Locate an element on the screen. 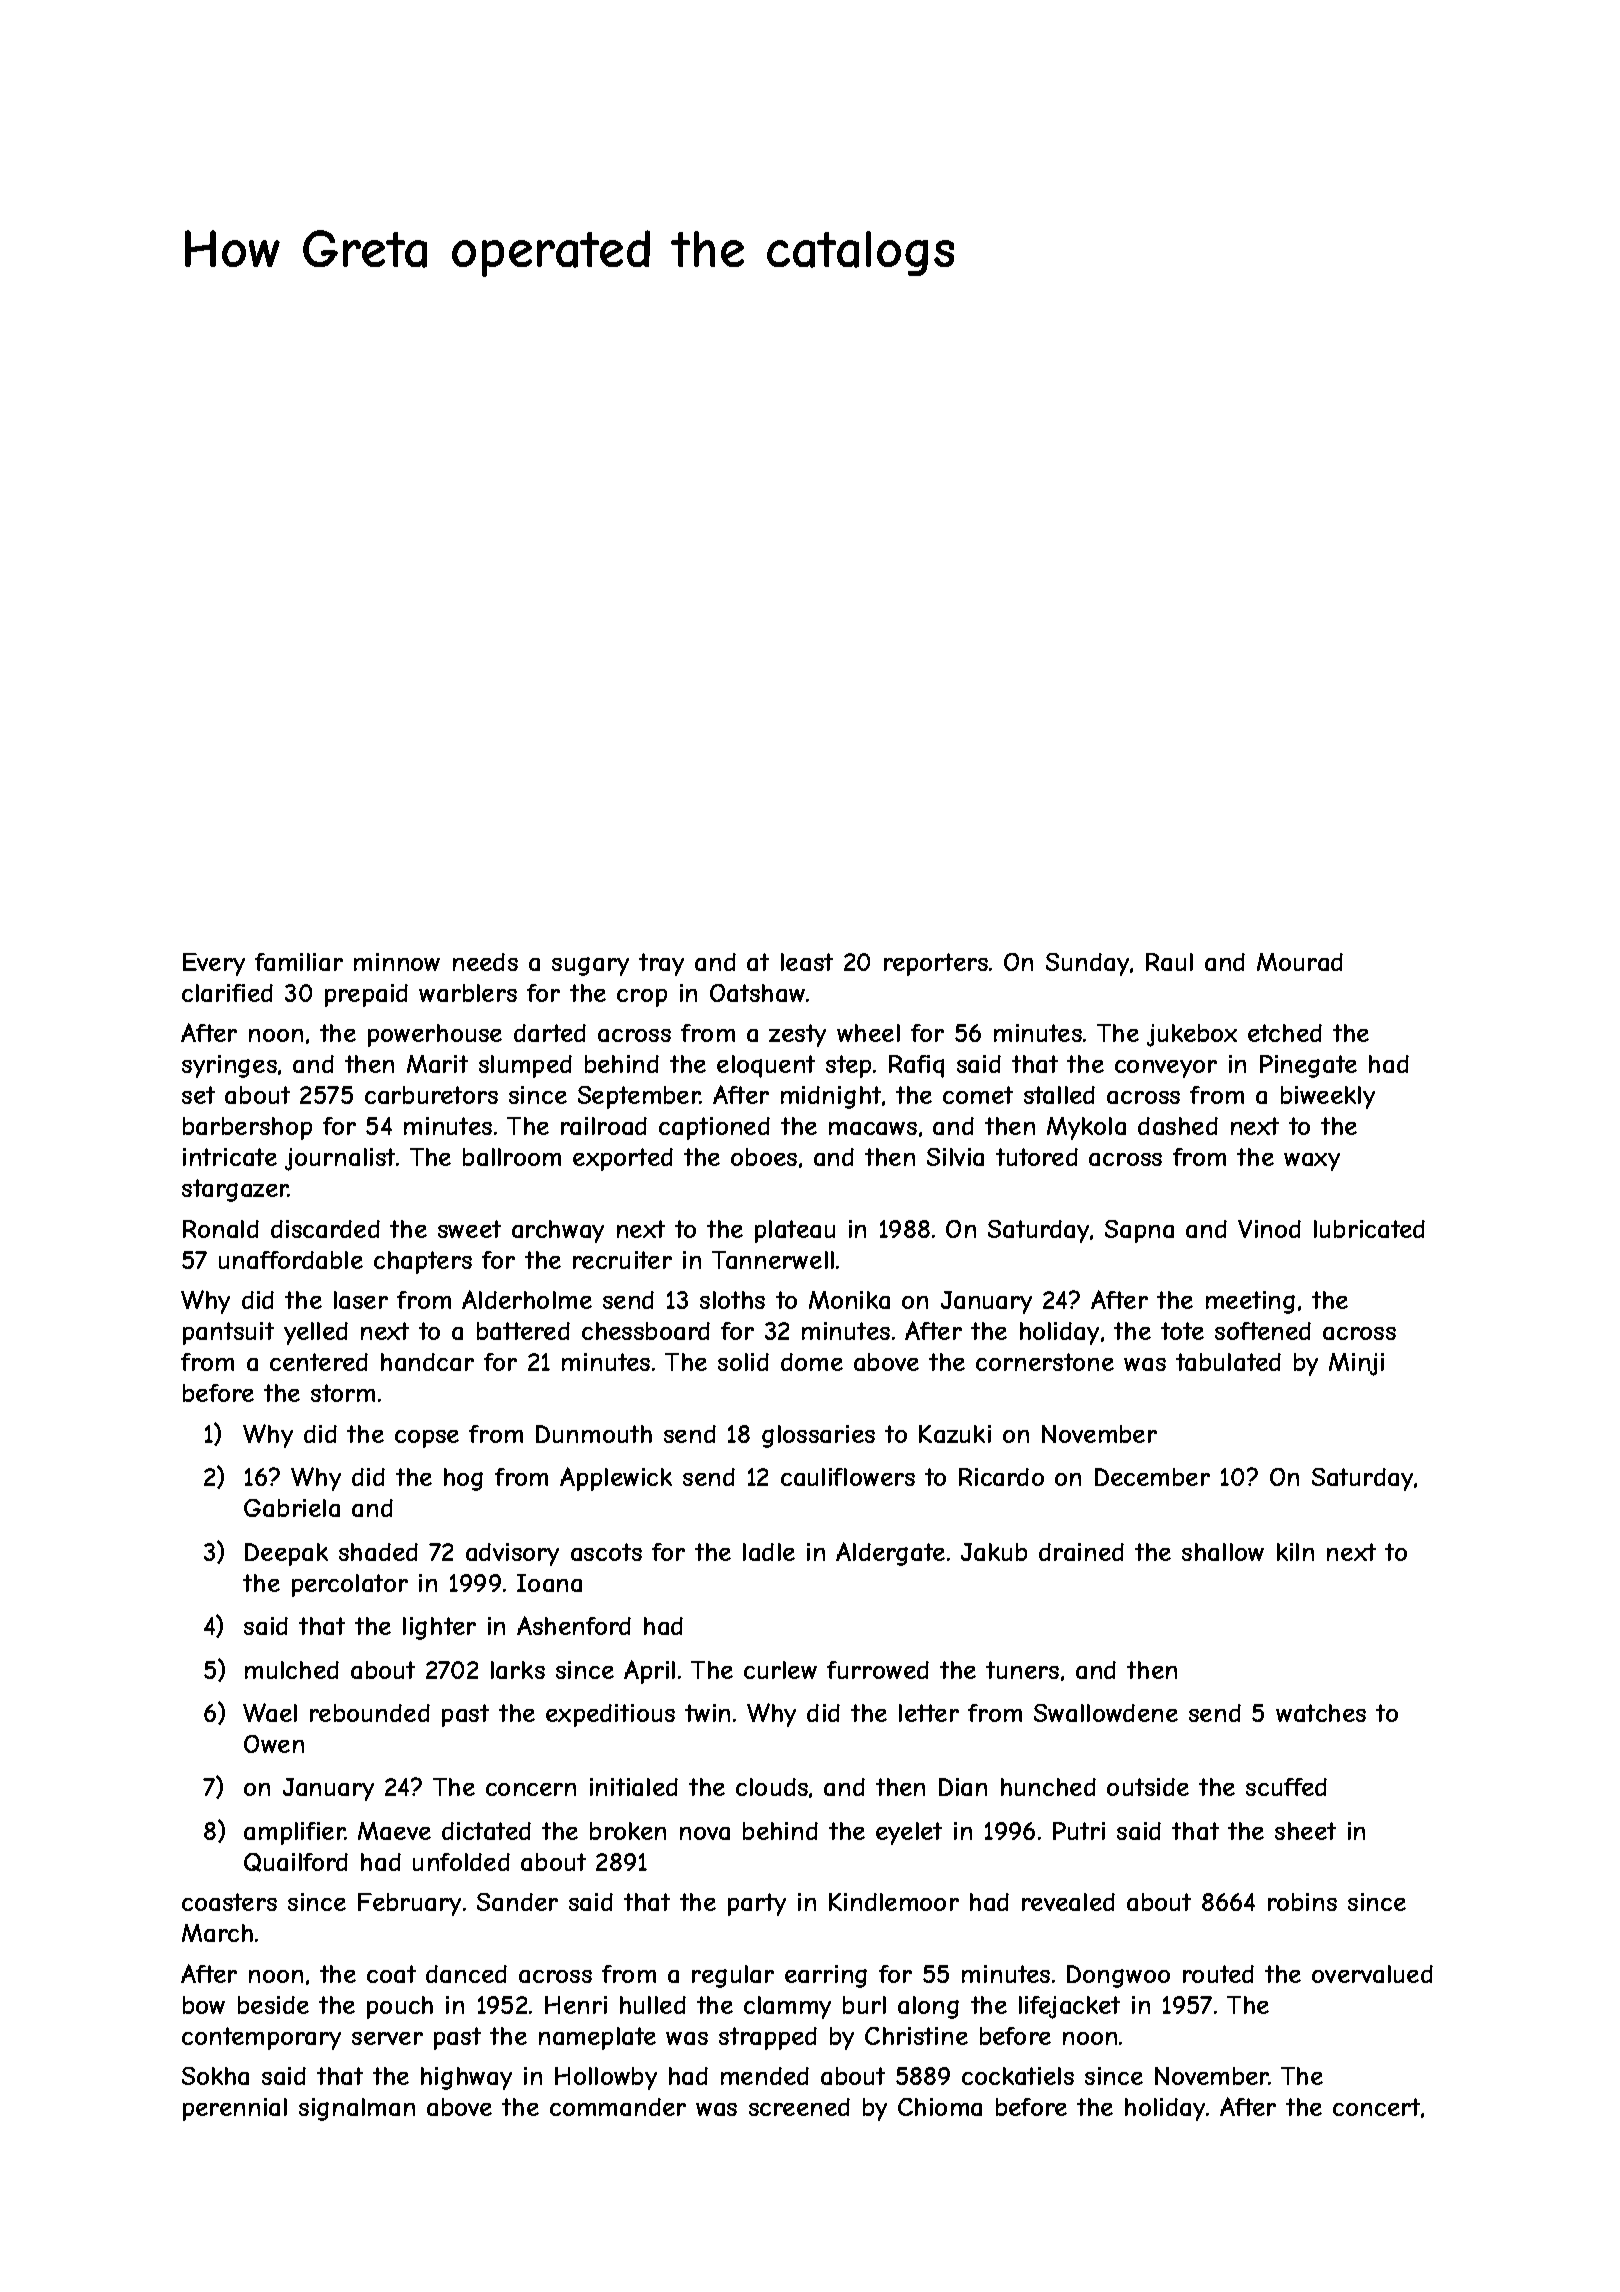 The image size is (1620, 2292). Mourad is located at coordinates (1300, 962).
